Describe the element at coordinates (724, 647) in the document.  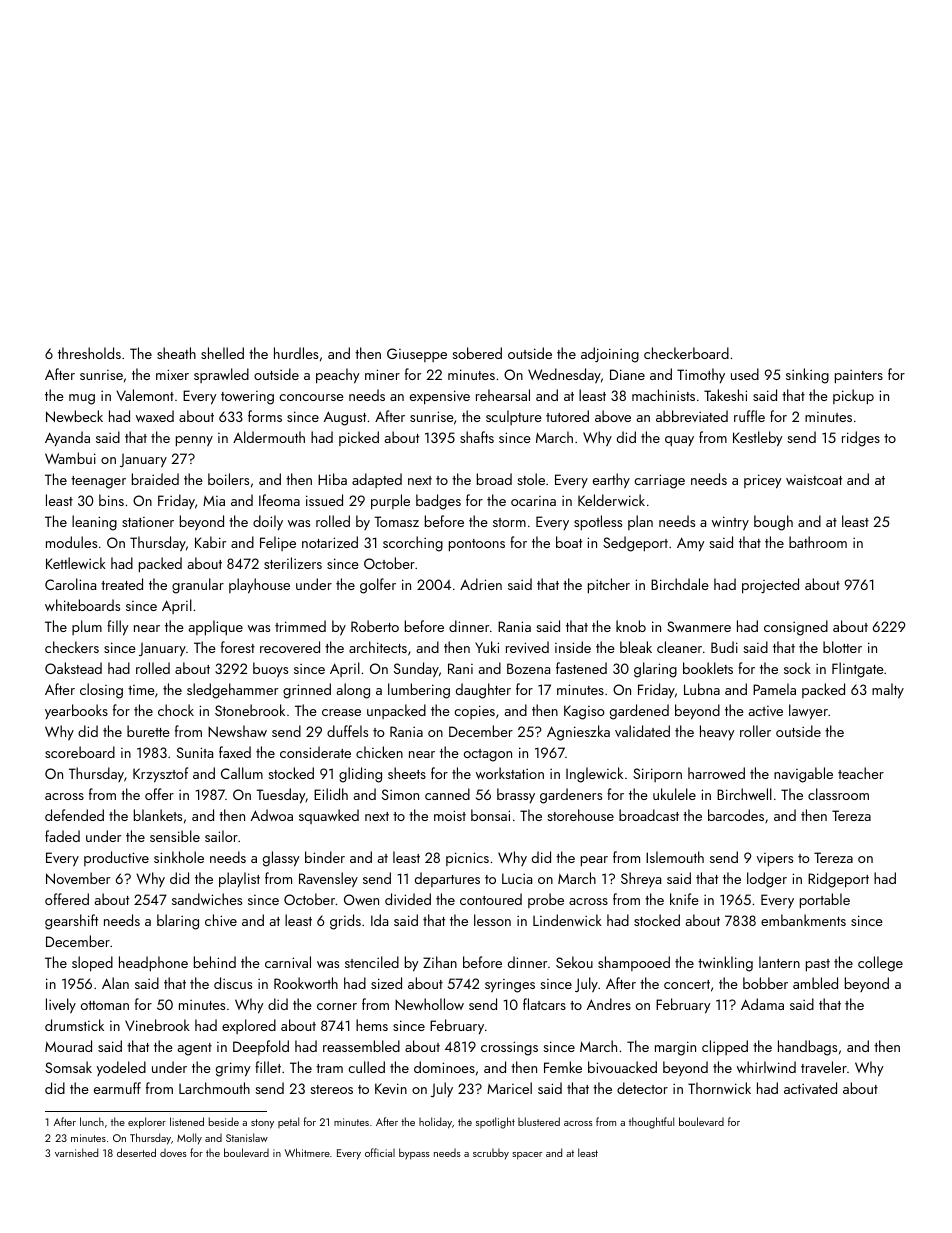
I see `Budi` at that location.
